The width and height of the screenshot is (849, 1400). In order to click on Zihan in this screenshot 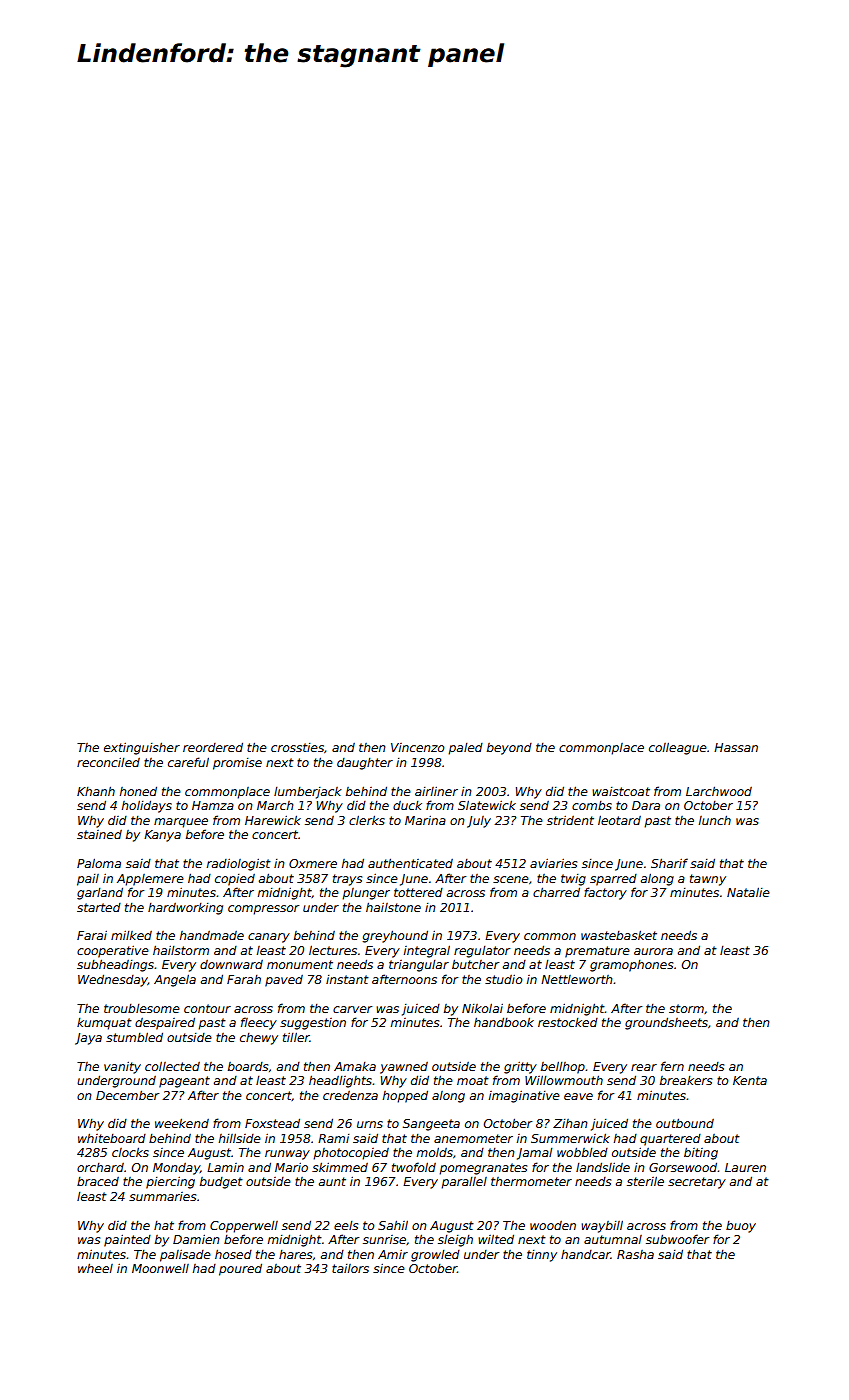, I will do `click(570, 1123)`.
